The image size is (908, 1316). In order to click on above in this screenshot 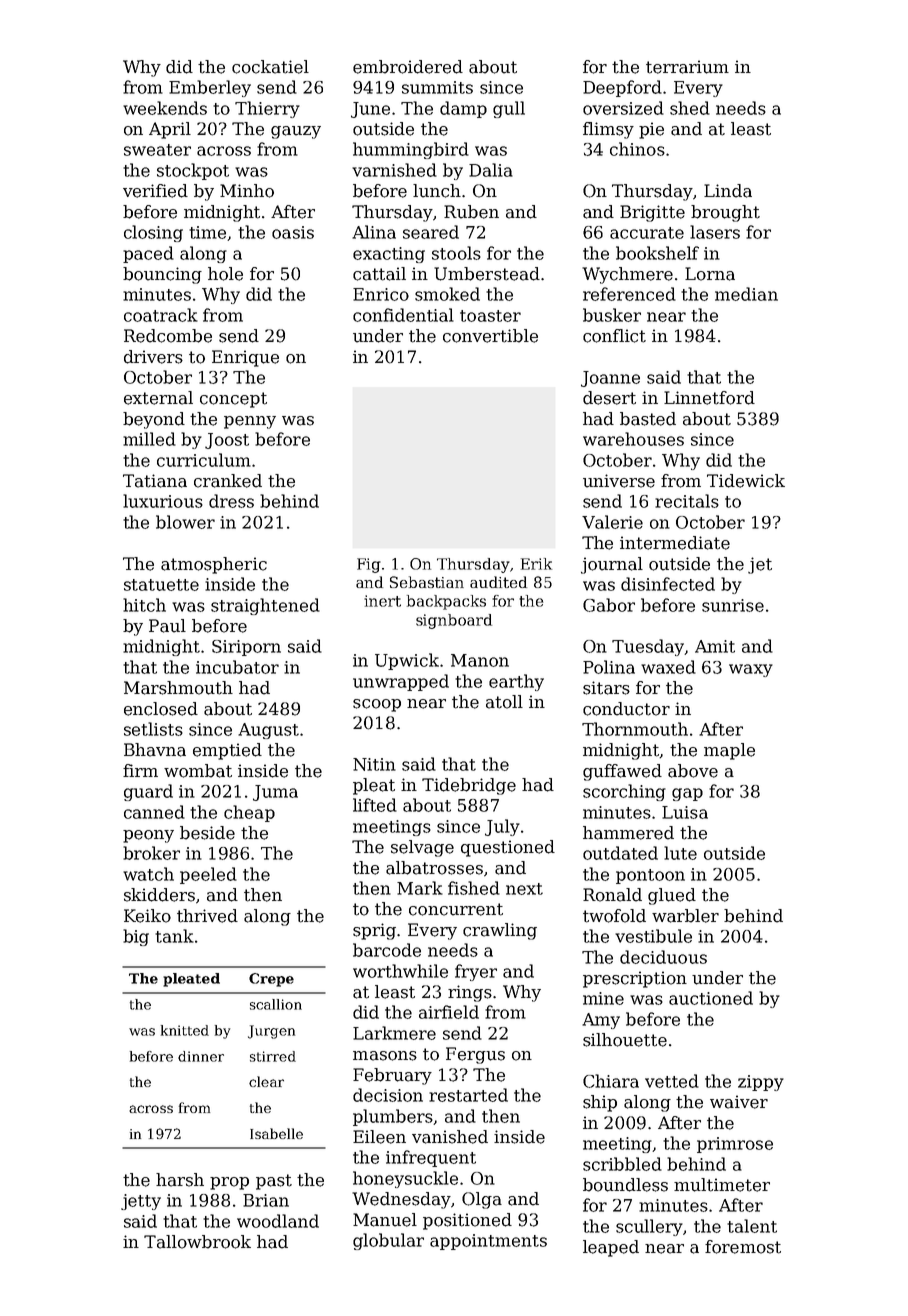, I will do `click(693, 771)`.
